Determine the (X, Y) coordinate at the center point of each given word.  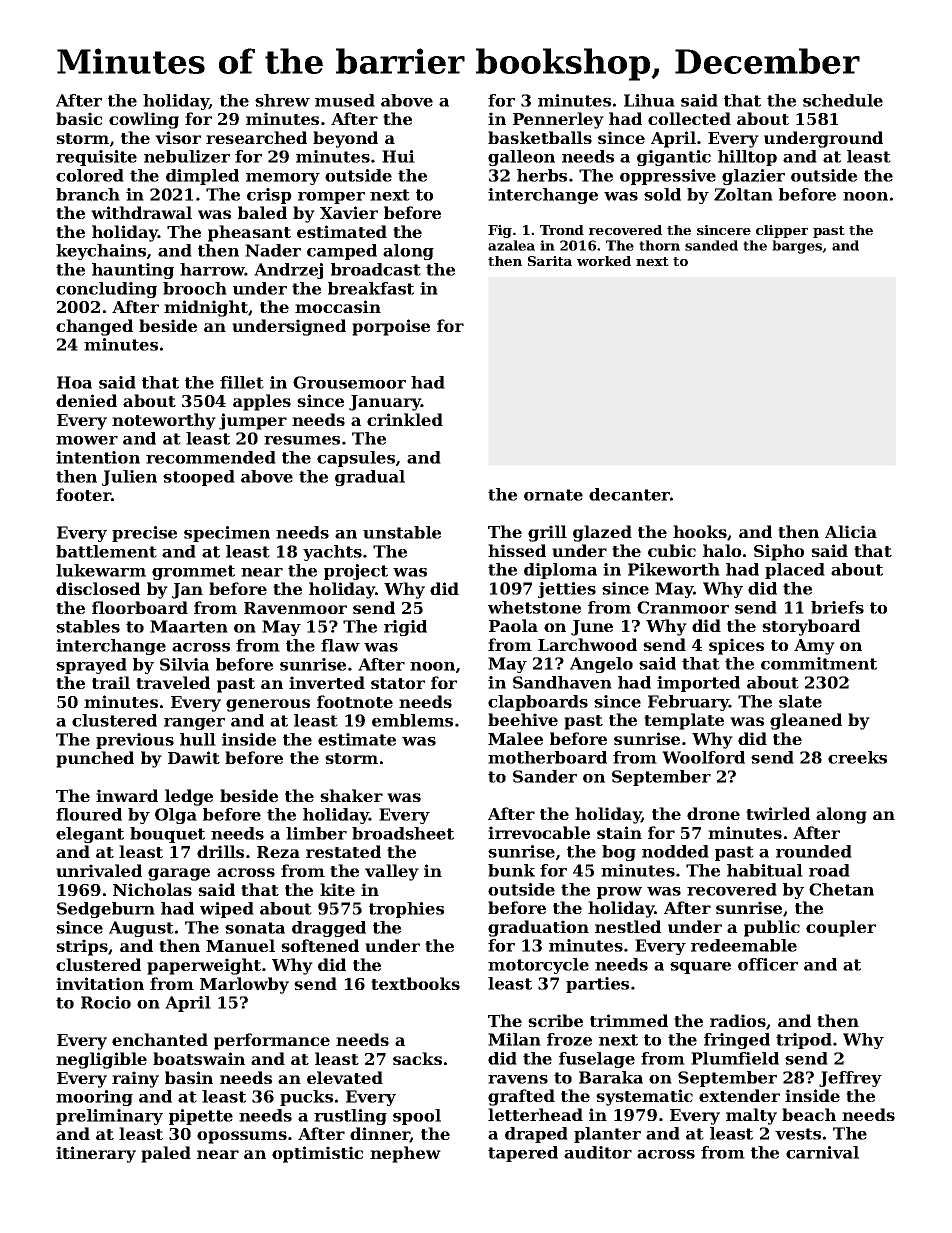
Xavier (349, 212)
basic (79, 118)
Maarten (189, 626)
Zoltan (743, 194)
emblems (412, 720)
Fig (500, 231)
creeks (857, 757)
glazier (753, 177)
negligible (101, 1060)
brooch (195, 288)
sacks (417, 1058)
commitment (819, 663)
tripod (804, 1041)
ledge (189, 797)
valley (392, 872)
